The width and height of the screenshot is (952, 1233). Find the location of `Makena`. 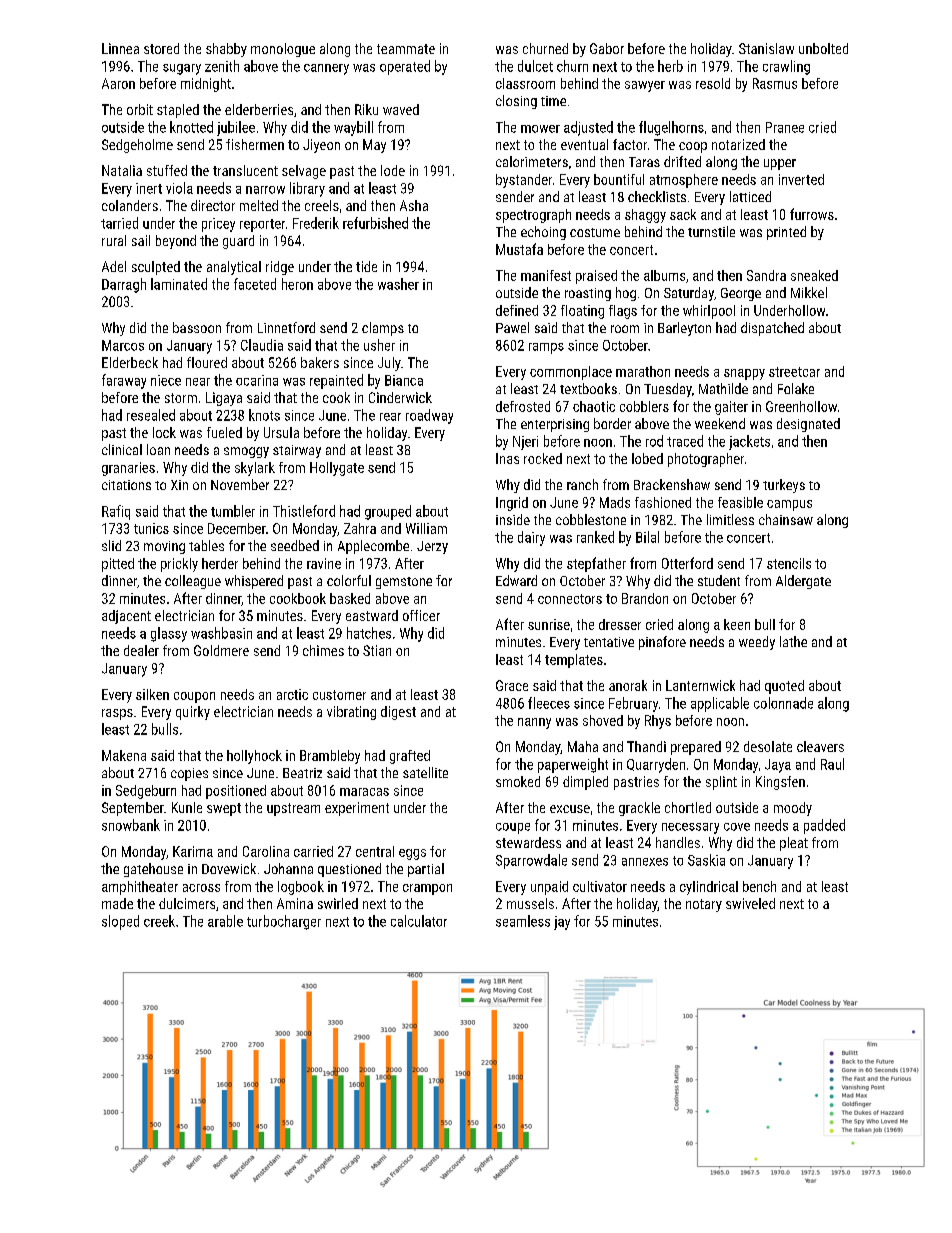

Makena is located at coordinates (124, 755).
